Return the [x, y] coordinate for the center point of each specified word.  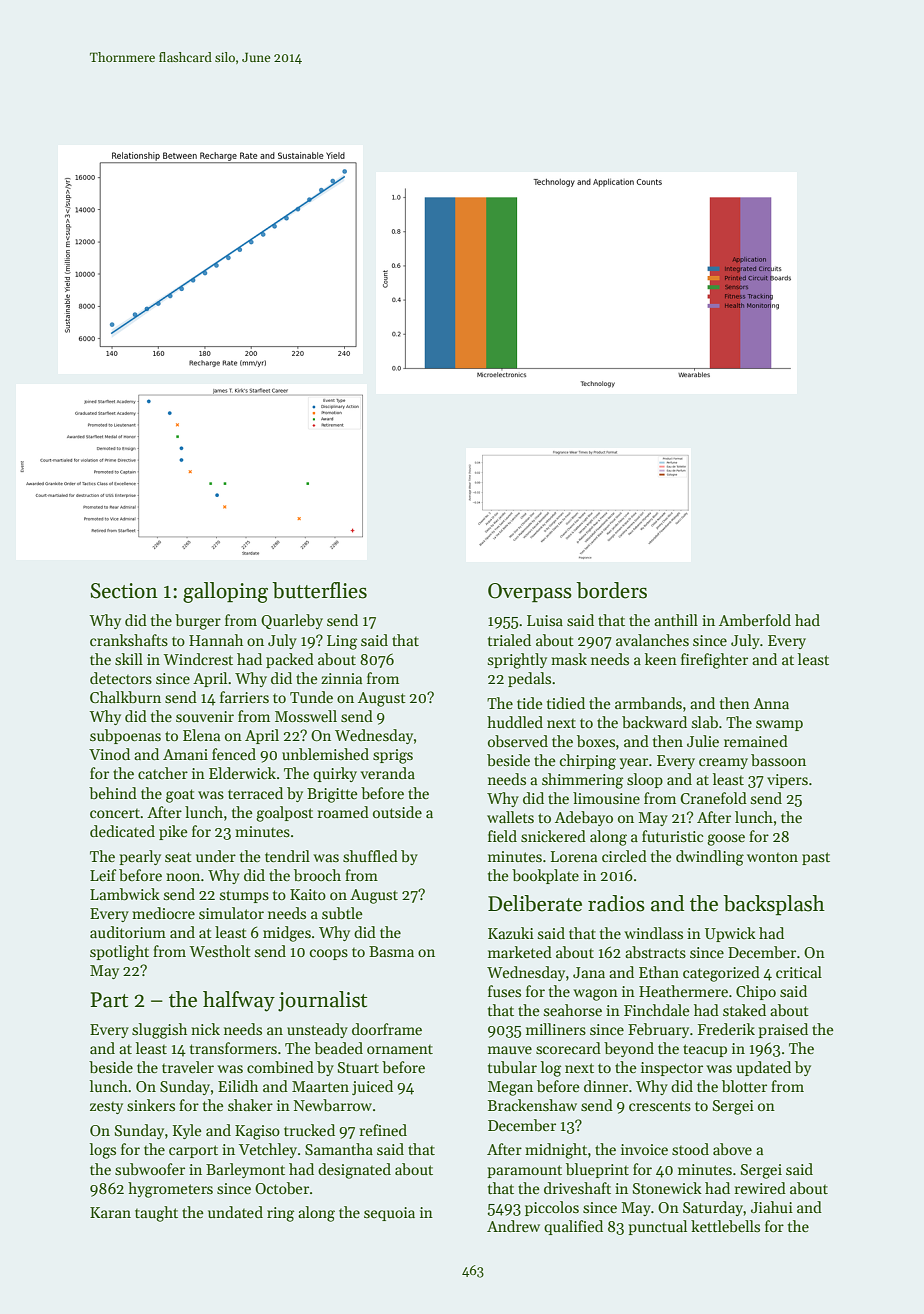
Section [124, 591]
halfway [239, 1001]
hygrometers [170, 1190]
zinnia [341, 678]
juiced [372, 1087]
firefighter [714, 661]
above [732, 1149]
